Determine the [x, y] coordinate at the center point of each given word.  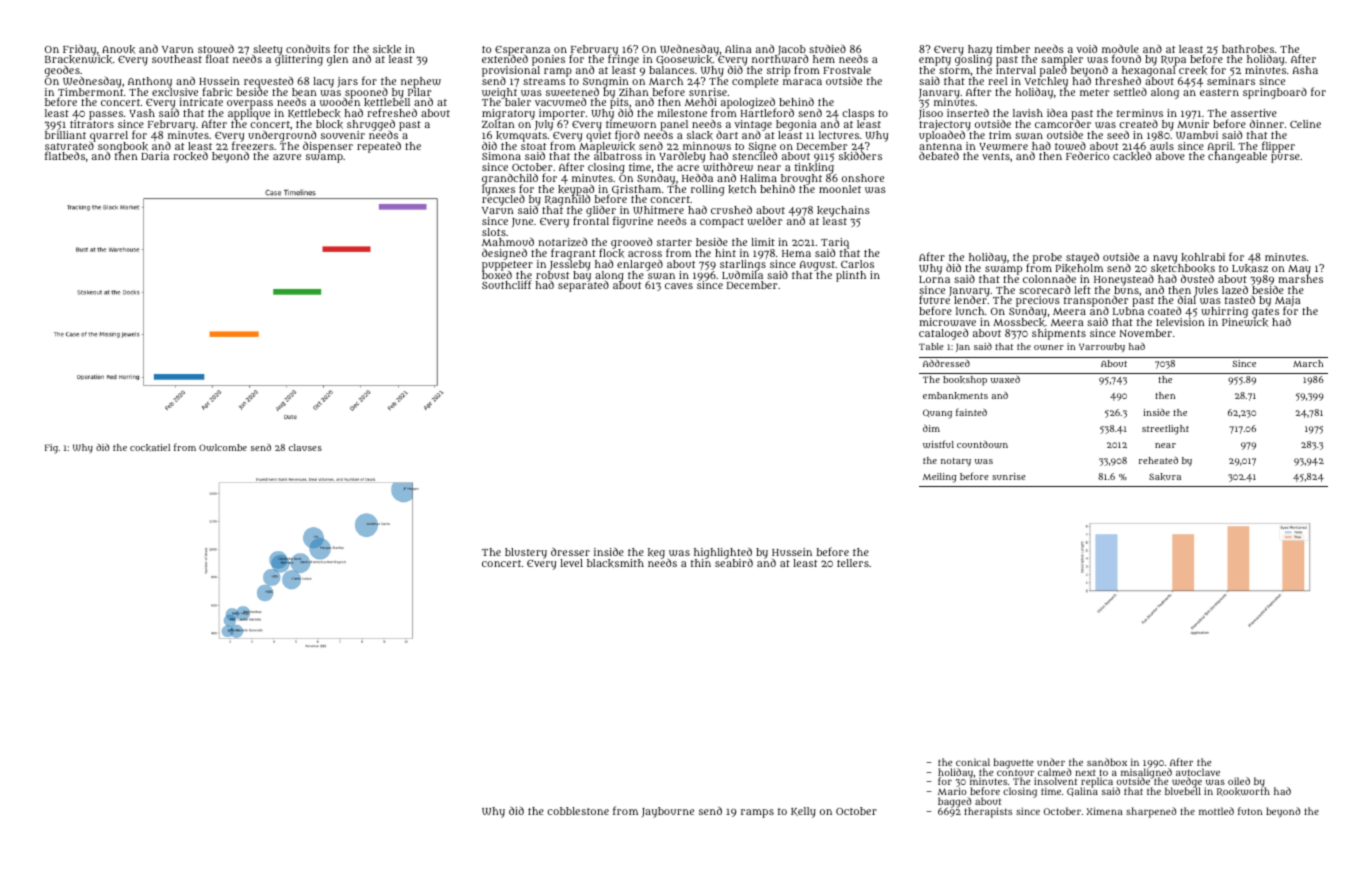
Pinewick [1245, 322]
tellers [853, 563]
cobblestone [578, 811]
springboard [1275, 93]
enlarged [640, 265]
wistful [938, 444]
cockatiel [150, 448]
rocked [190, 156]
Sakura [1165, 477]
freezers [253, 146]
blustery [526, 553]
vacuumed [560, 102]
